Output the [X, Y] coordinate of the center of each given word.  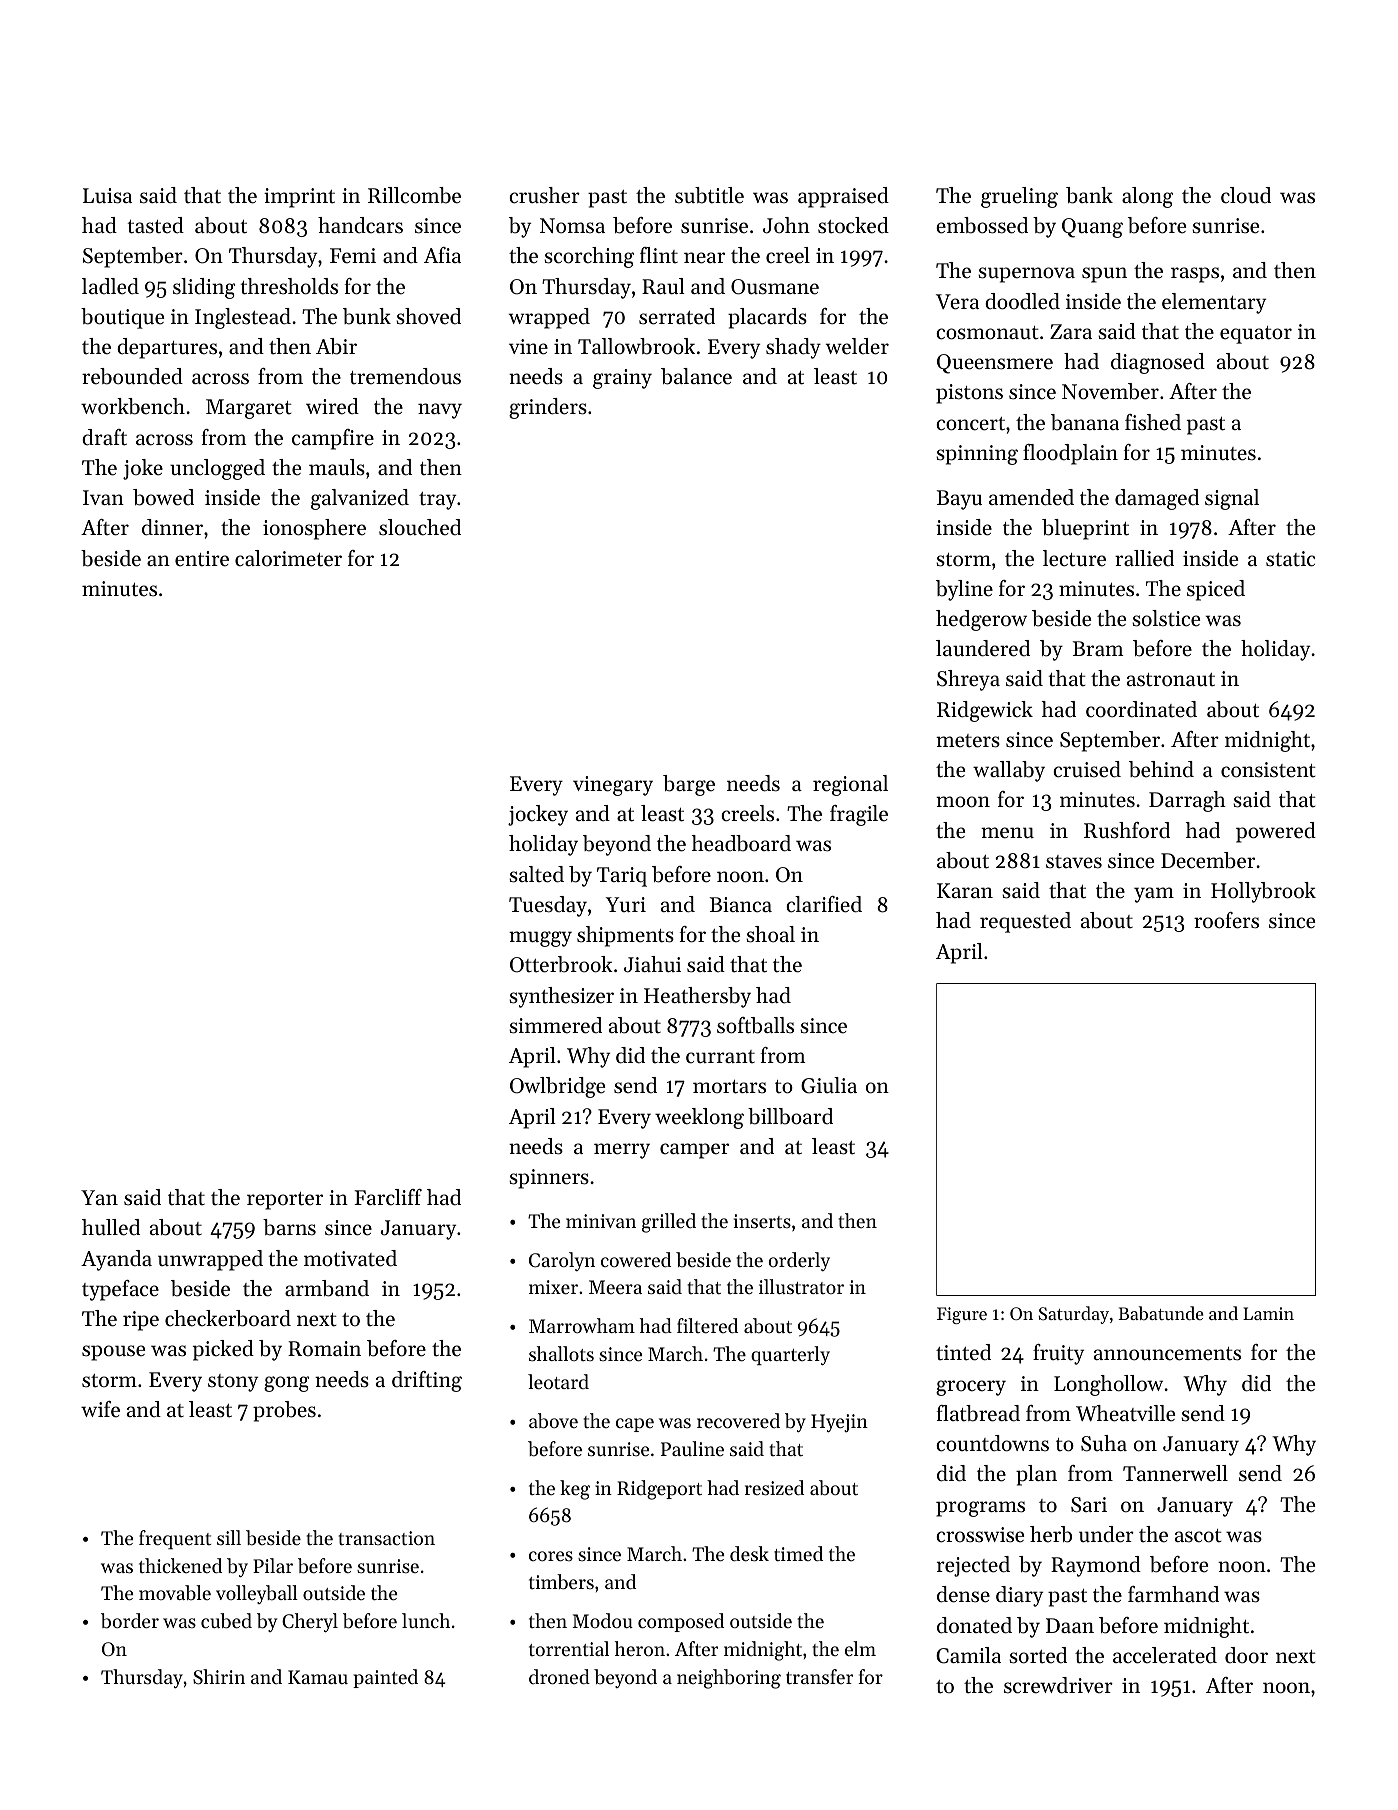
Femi [353, 256]
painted [385, 1678]
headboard [741, 843]
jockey [538, 815]
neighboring [729, 1679]
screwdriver [1058, 1685]
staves [1074, 862]
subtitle [709, 195]
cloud [1246, 195]
